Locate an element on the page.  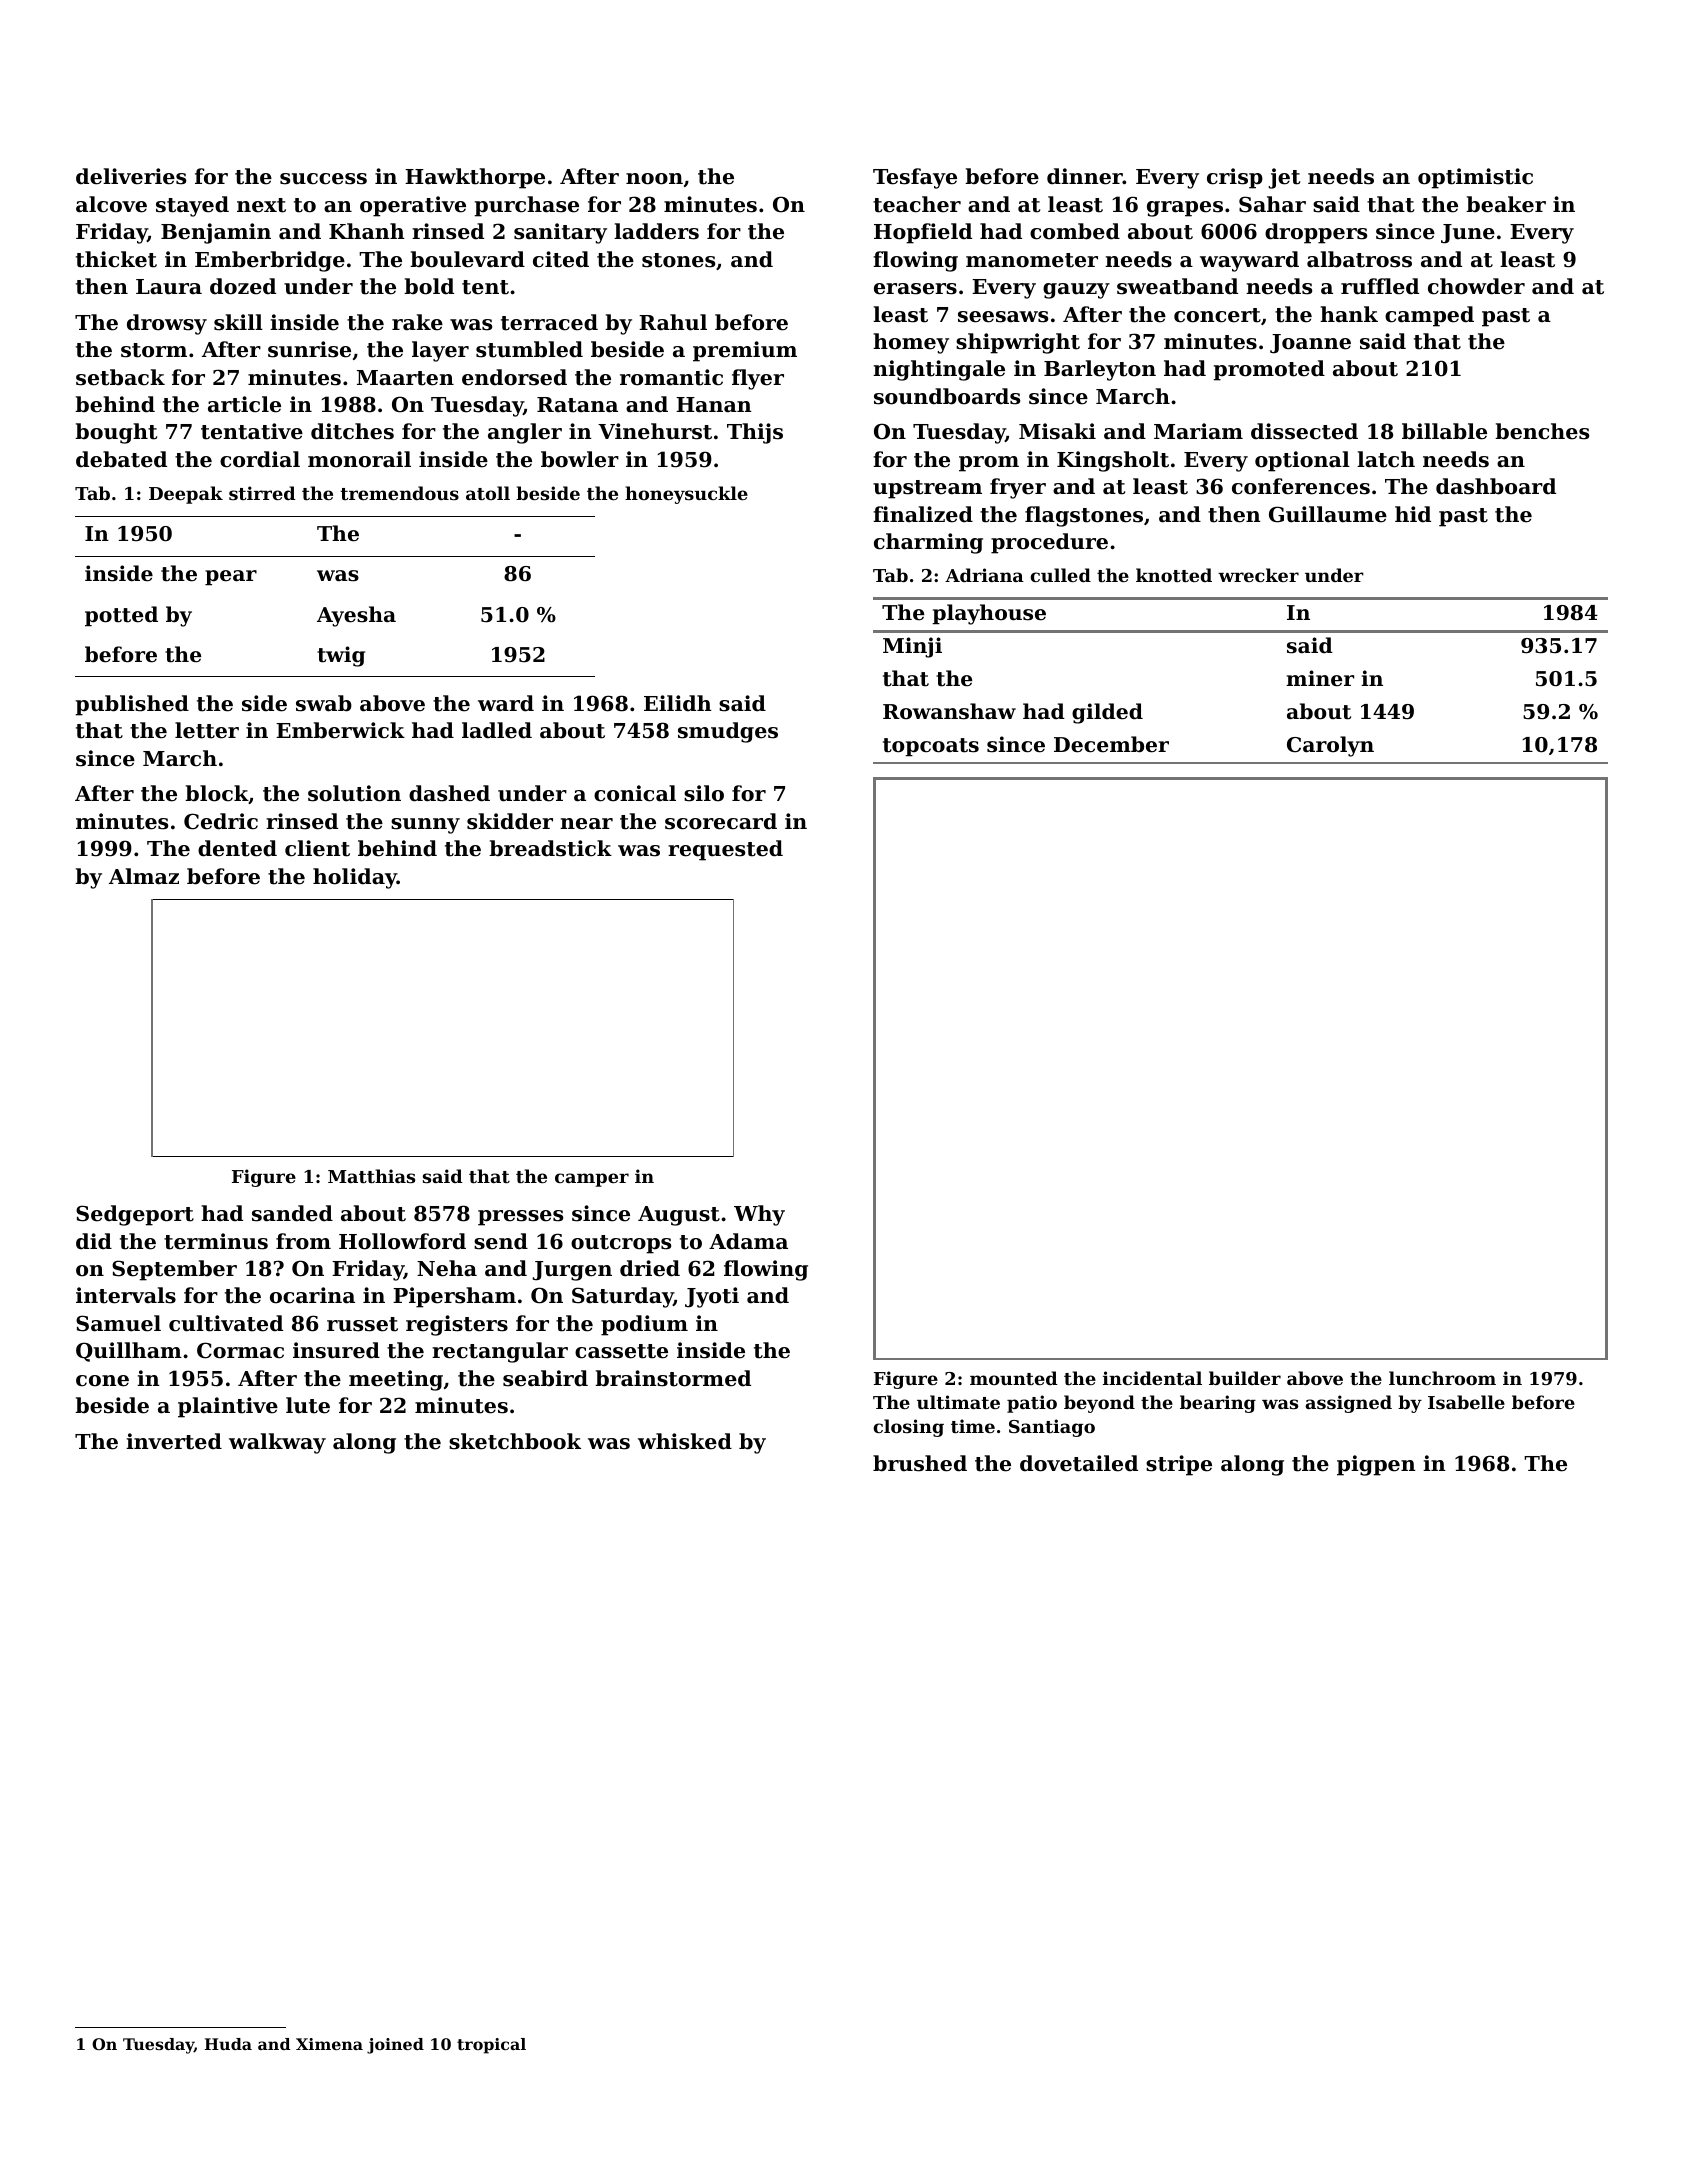
holiday is located at coordinates (355, 878).
